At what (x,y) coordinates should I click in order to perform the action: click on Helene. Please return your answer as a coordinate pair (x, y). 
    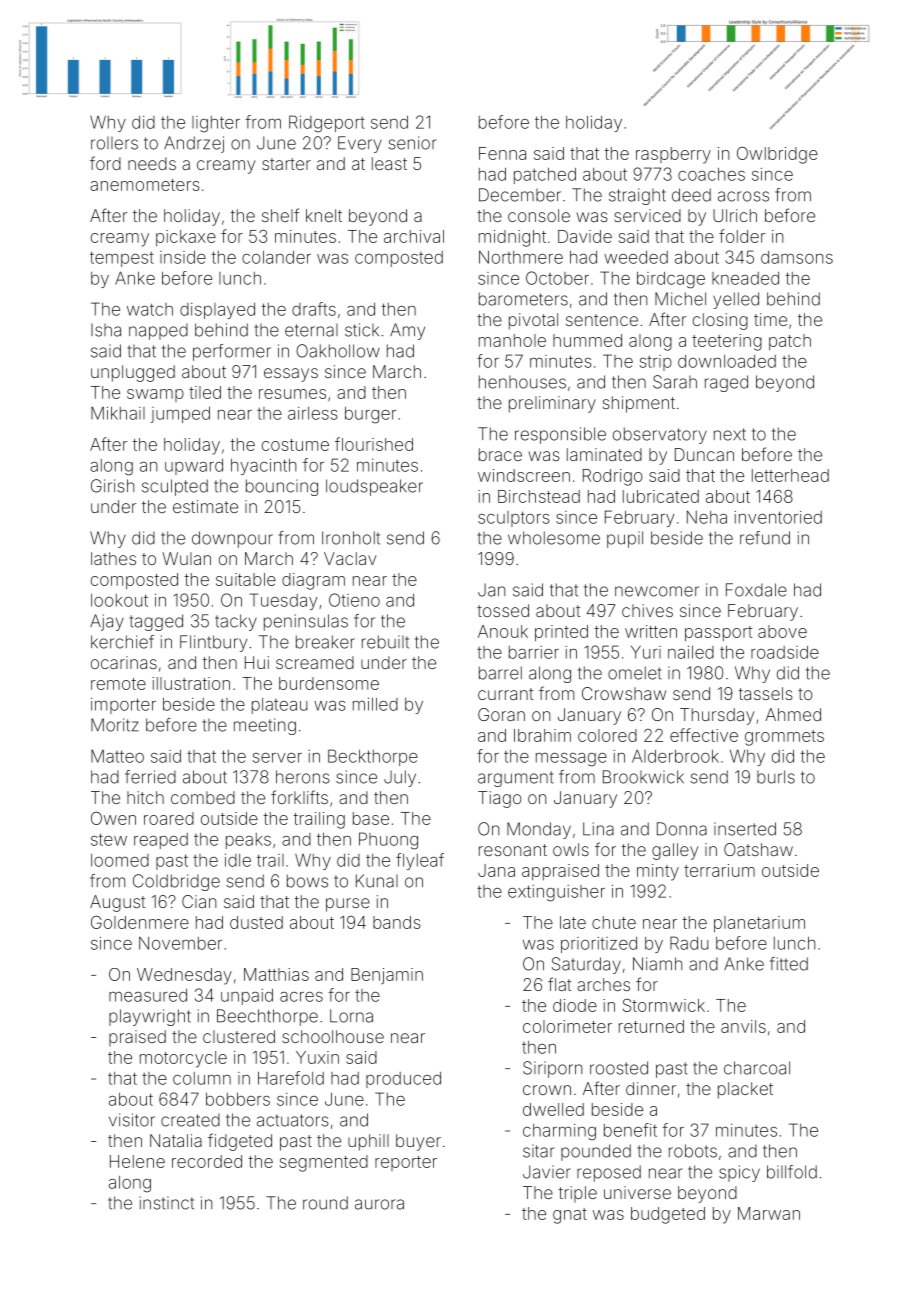
    Looking at the image, I should click on (137, 1161).
